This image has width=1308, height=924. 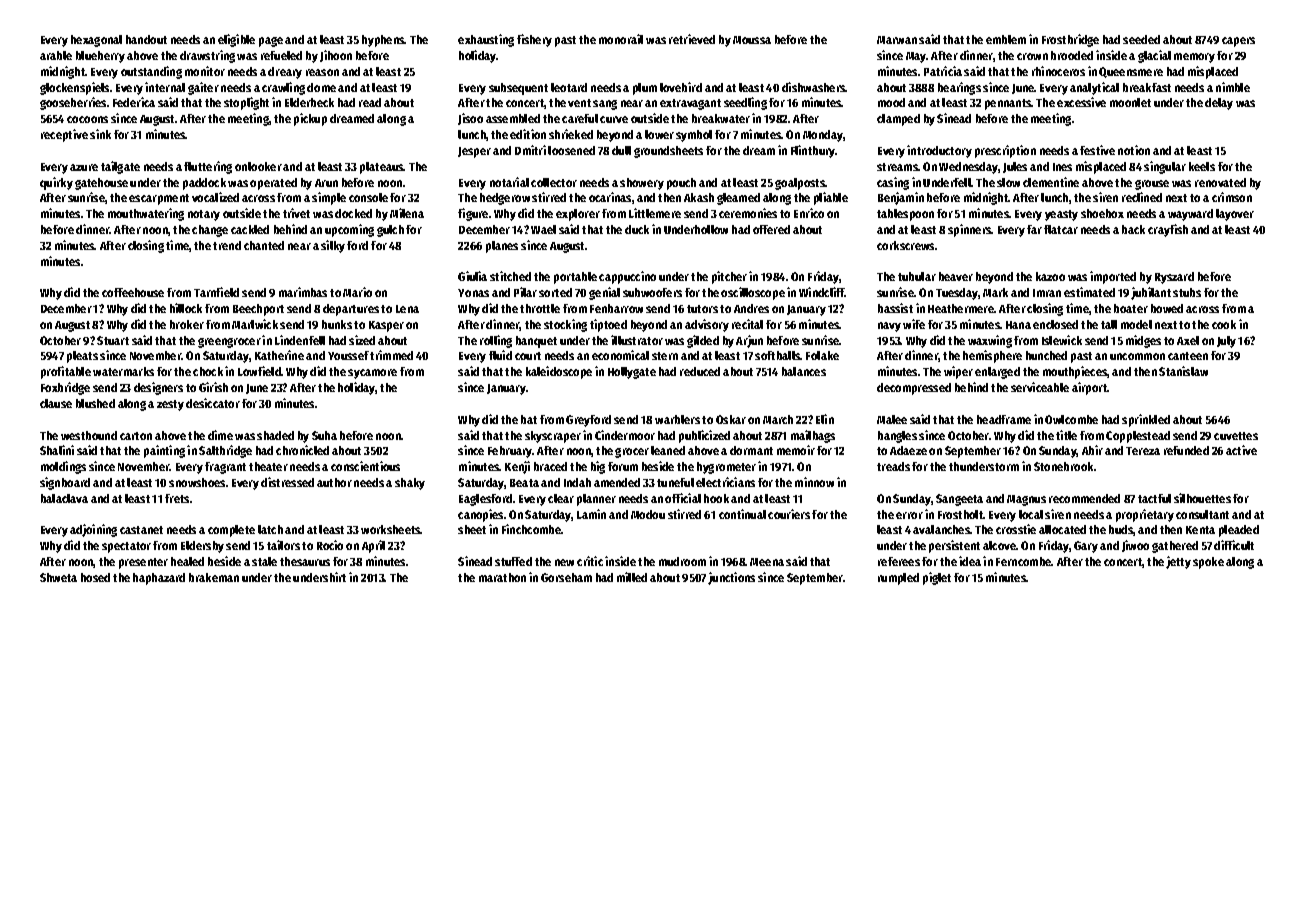 What do you see at coordinates (575, 278) in the image?
I see `portable` at bounding box center [575, 278].
